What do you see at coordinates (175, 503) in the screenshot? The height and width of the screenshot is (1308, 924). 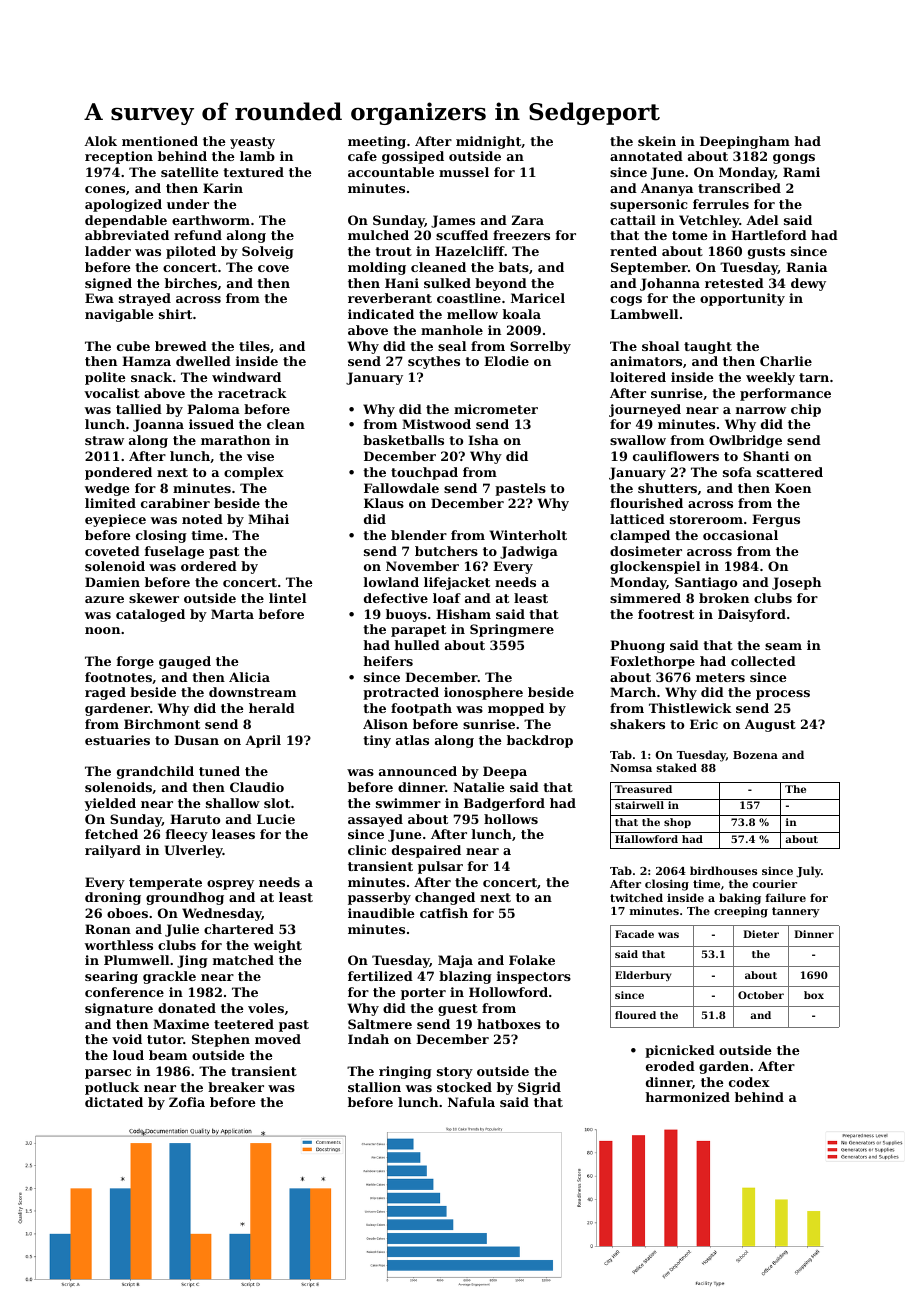 I see `carabiner` at bounding box center [175, 503].
